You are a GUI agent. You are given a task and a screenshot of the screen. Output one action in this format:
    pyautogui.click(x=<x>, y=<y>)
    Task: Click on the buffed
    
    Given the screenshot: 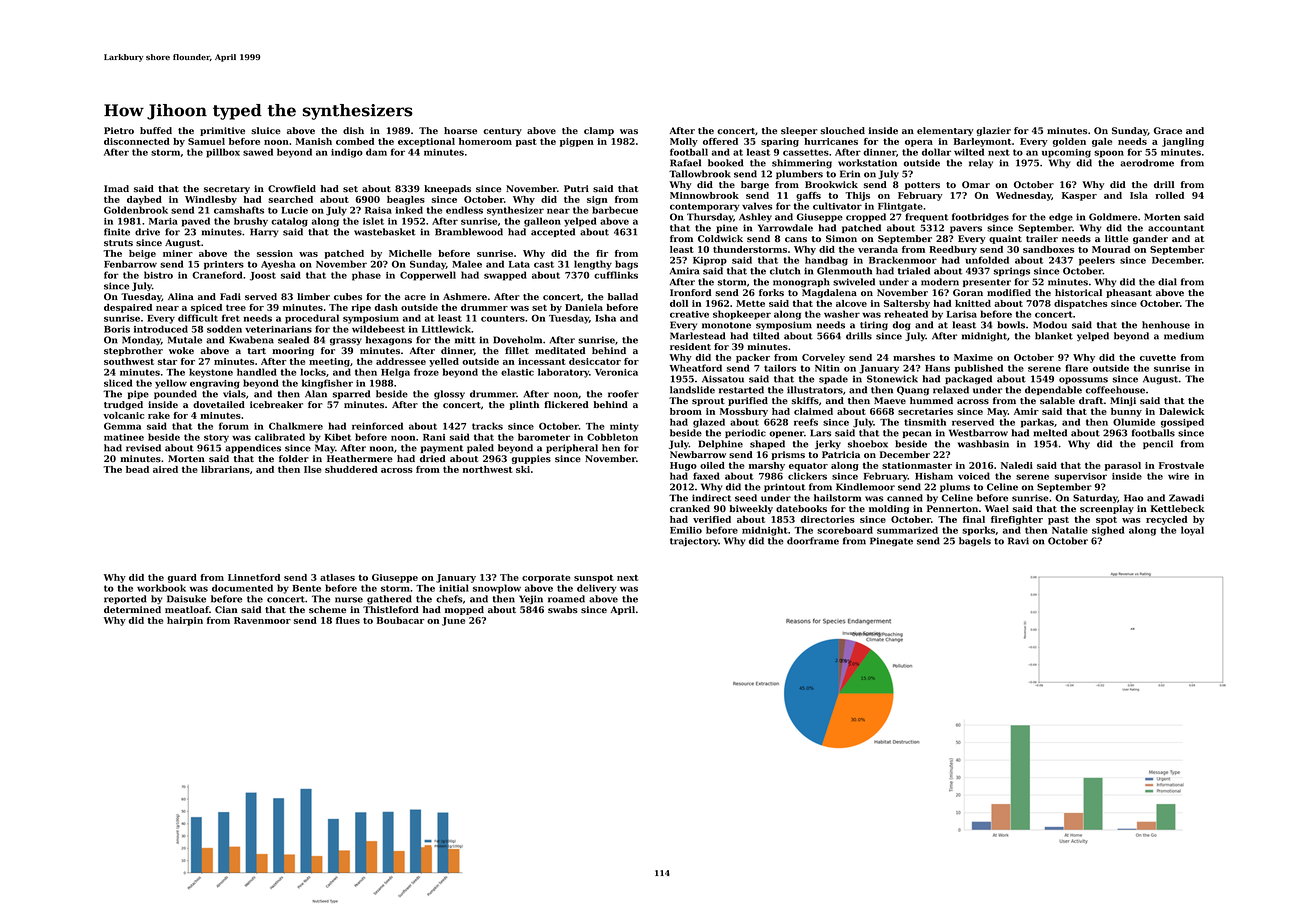 What is the action you would take?
    pyautogui.click(x=156, y=130)
